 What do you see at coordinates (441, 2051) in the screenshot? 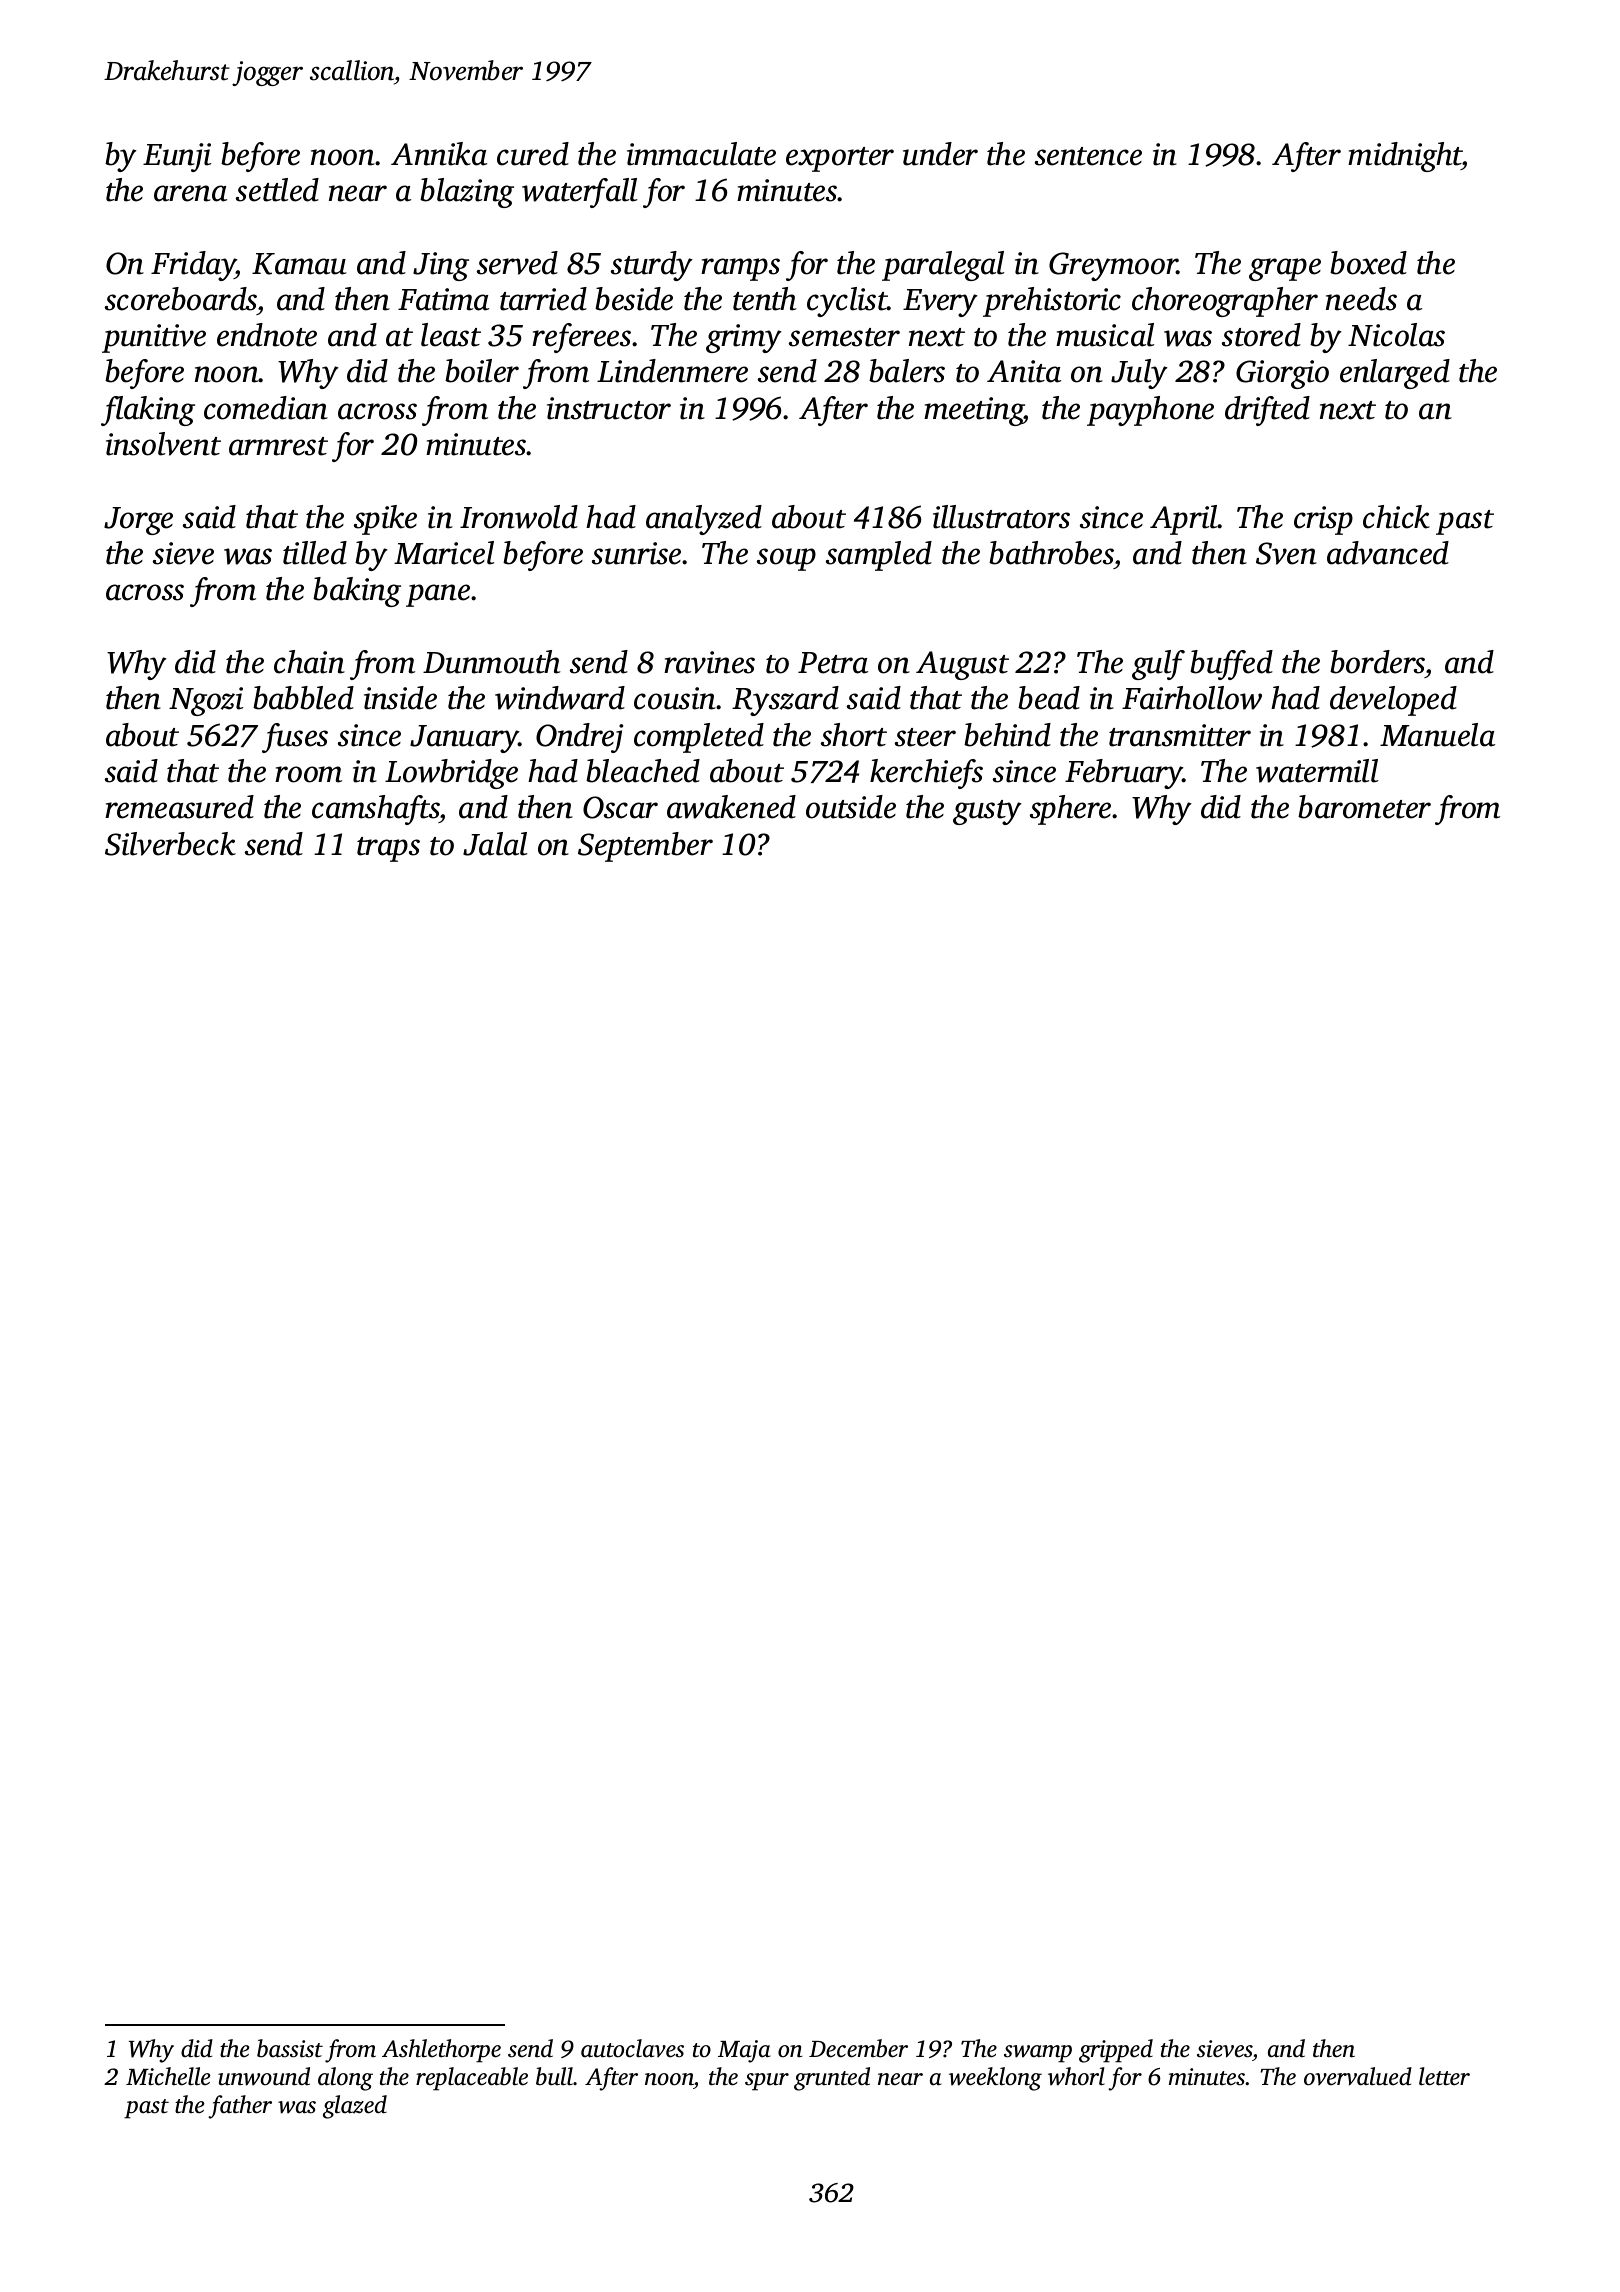
I see `Ashlethorpe` at bounding box center [441, 2051].
